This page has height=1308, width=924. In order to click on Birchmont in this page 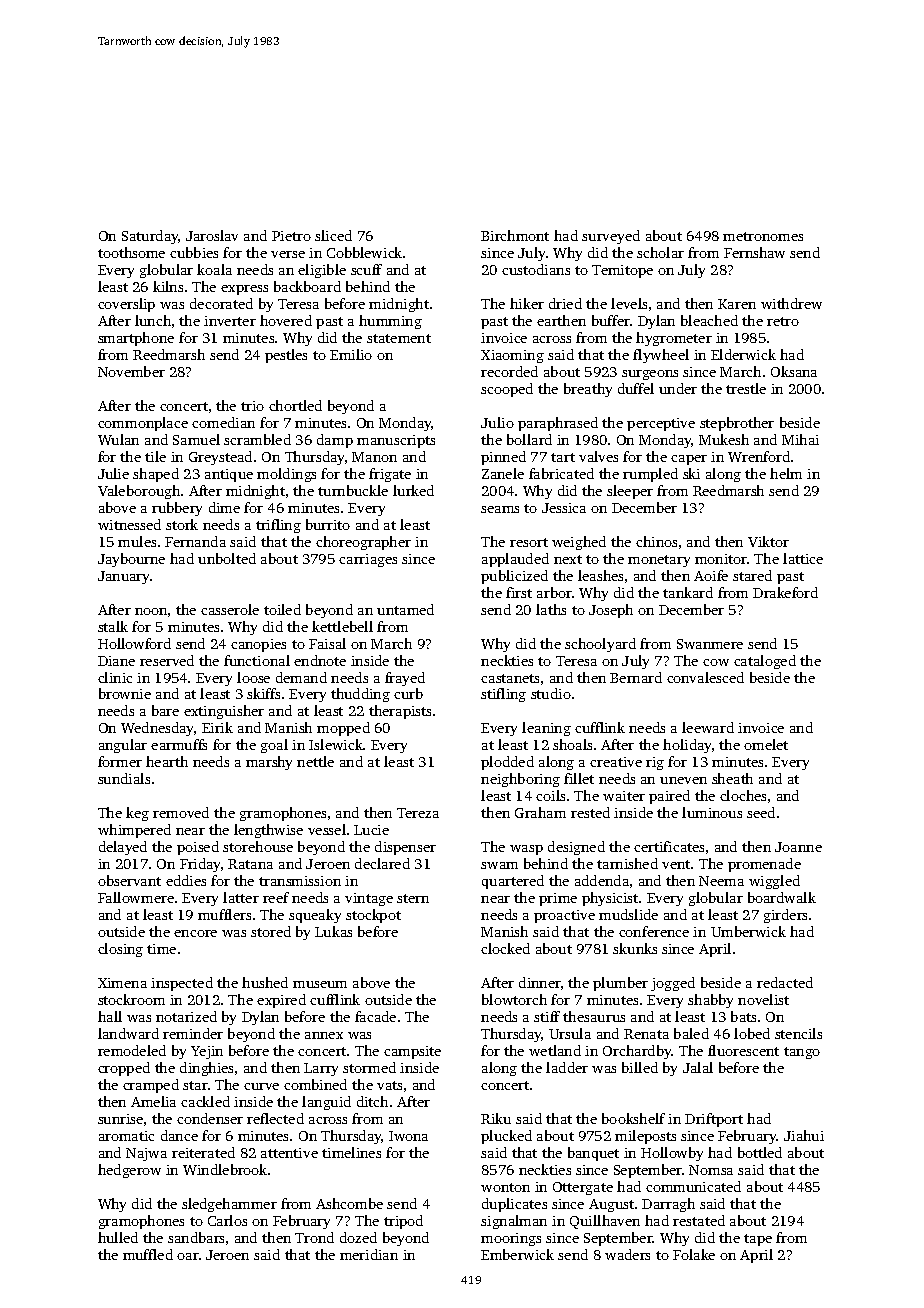, I will do `click(515, 235)`.
